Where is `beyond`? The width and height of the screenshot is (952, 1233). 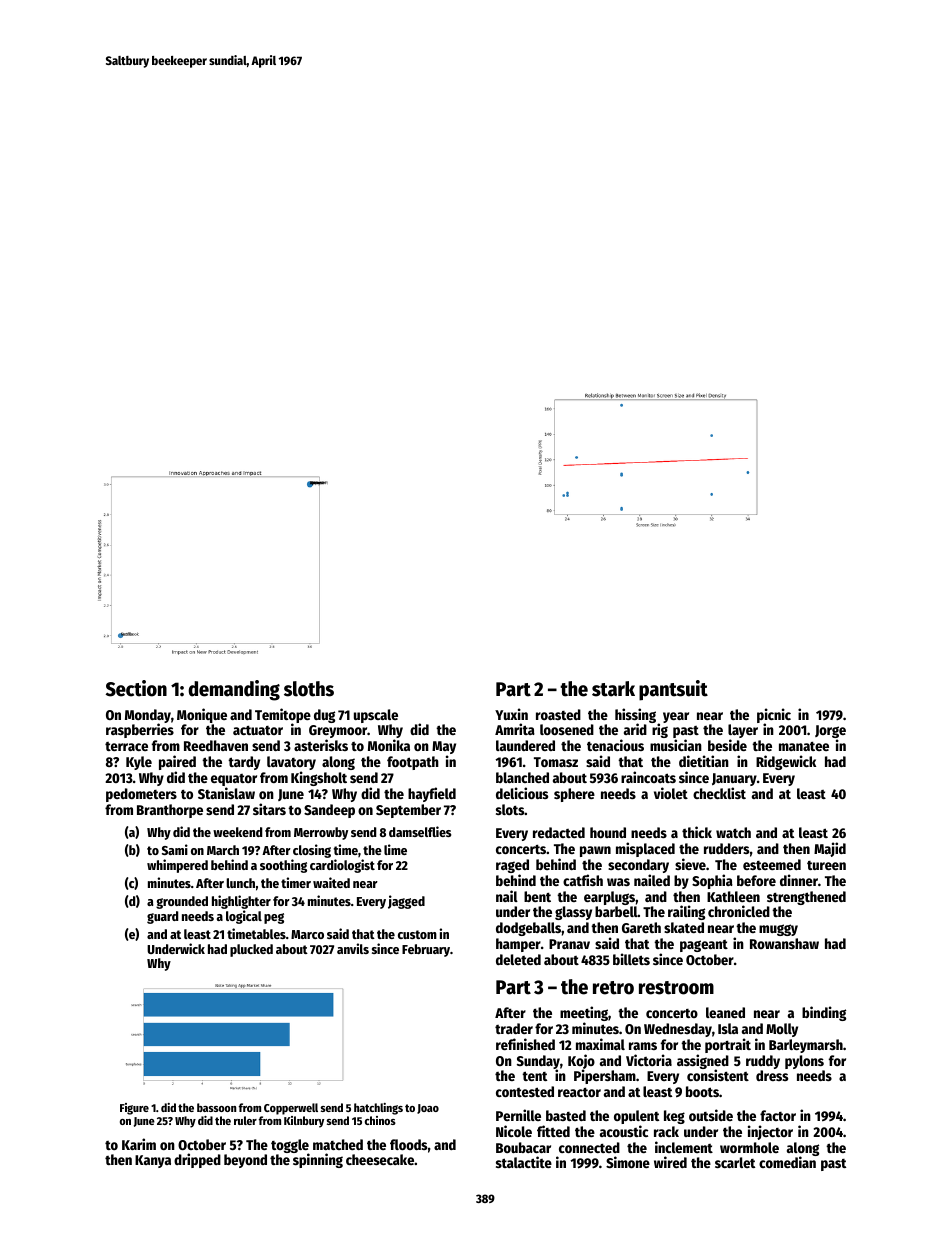
beyond is located at coordinates (245, 1161).
